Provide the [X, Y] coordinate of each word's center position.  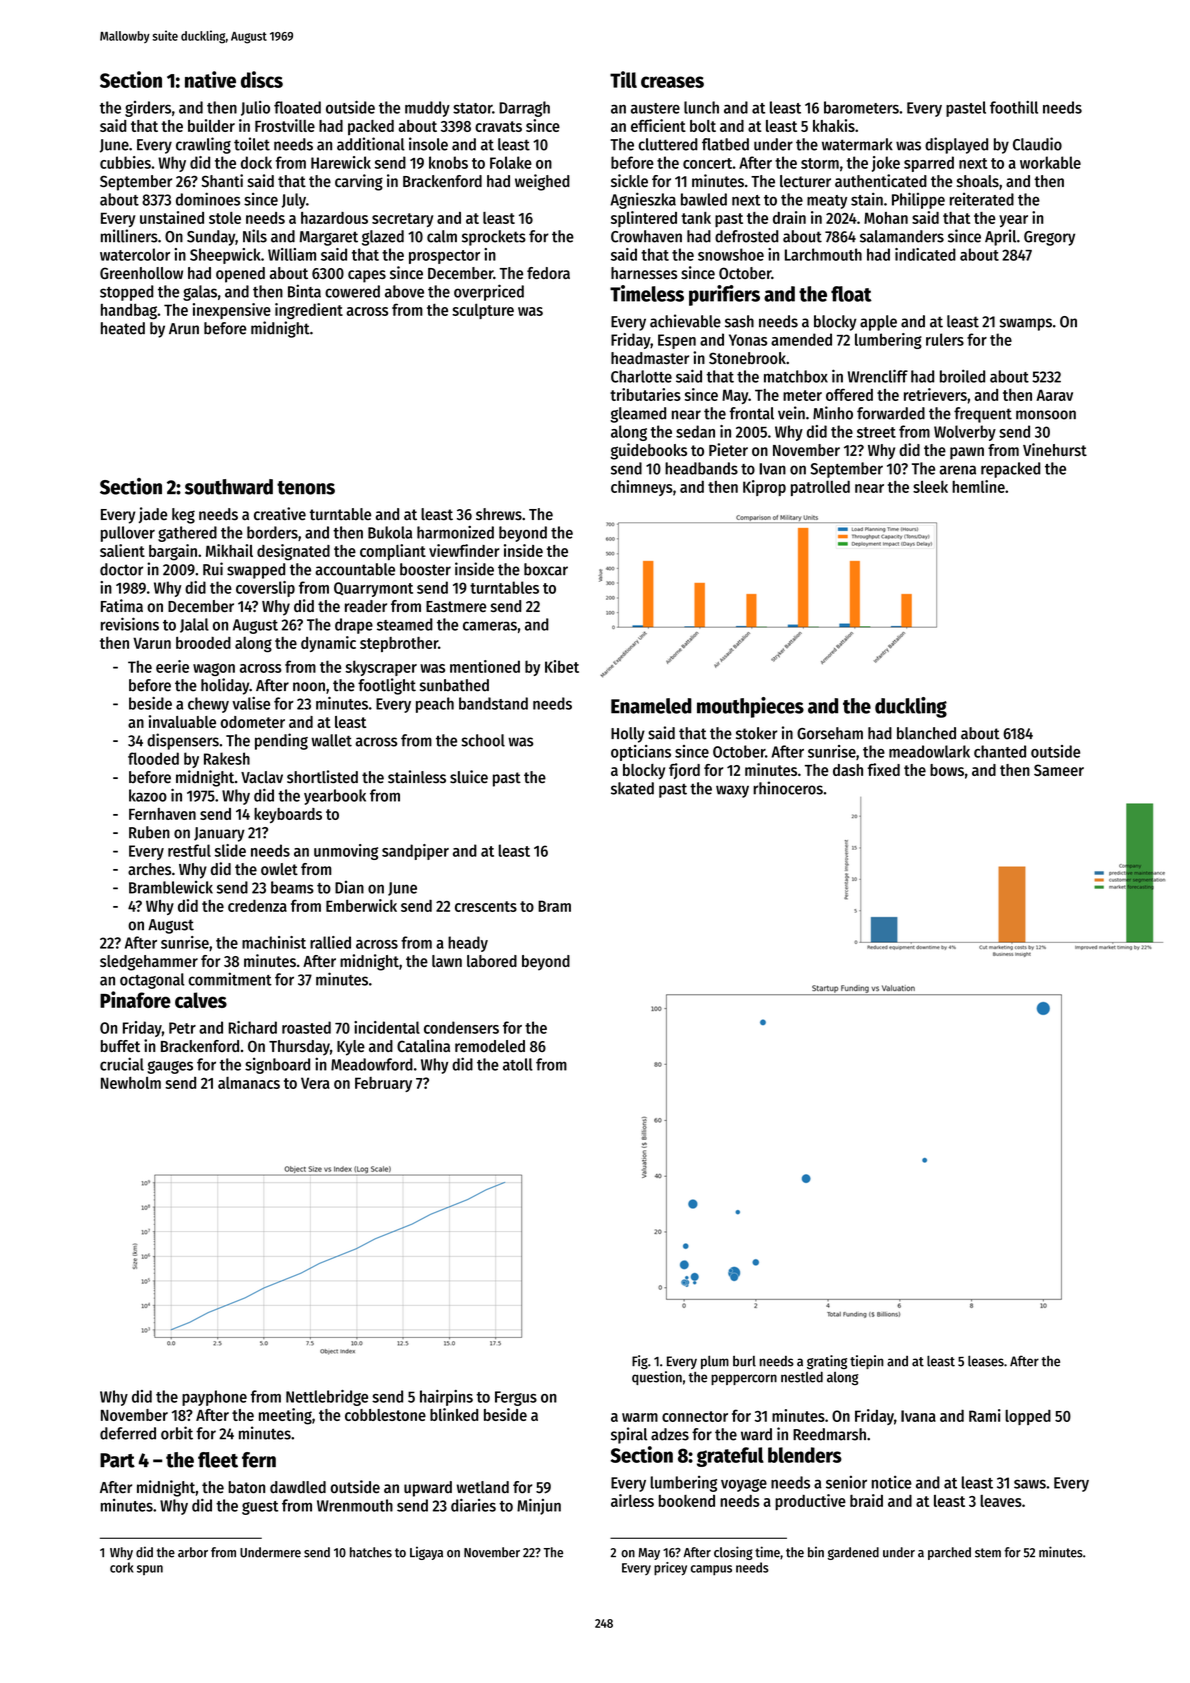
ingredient [309, 311]
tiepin [867, 1362]
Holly [628, 735]
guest [260, 1508]
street [876, 432]
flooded [153, 758]
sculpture [483, 311]
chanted [1000, 751]
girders [148, 109]
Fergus [516, 1398]
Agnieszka [643, 200]
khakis [834, 125]
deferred [128, 1433]
